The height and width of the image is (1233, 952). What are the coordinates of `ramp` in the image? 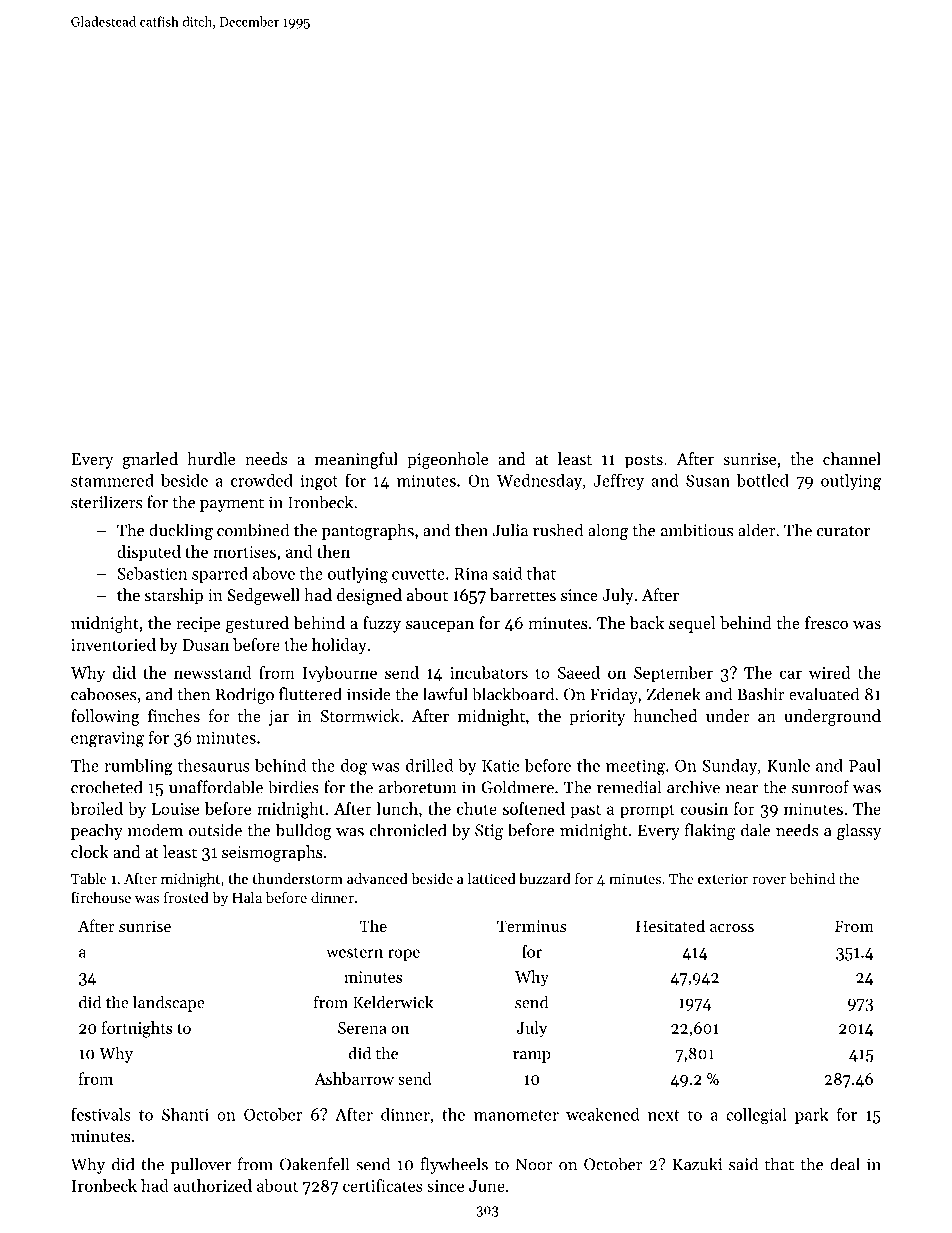 It's located at (532, 1057).
